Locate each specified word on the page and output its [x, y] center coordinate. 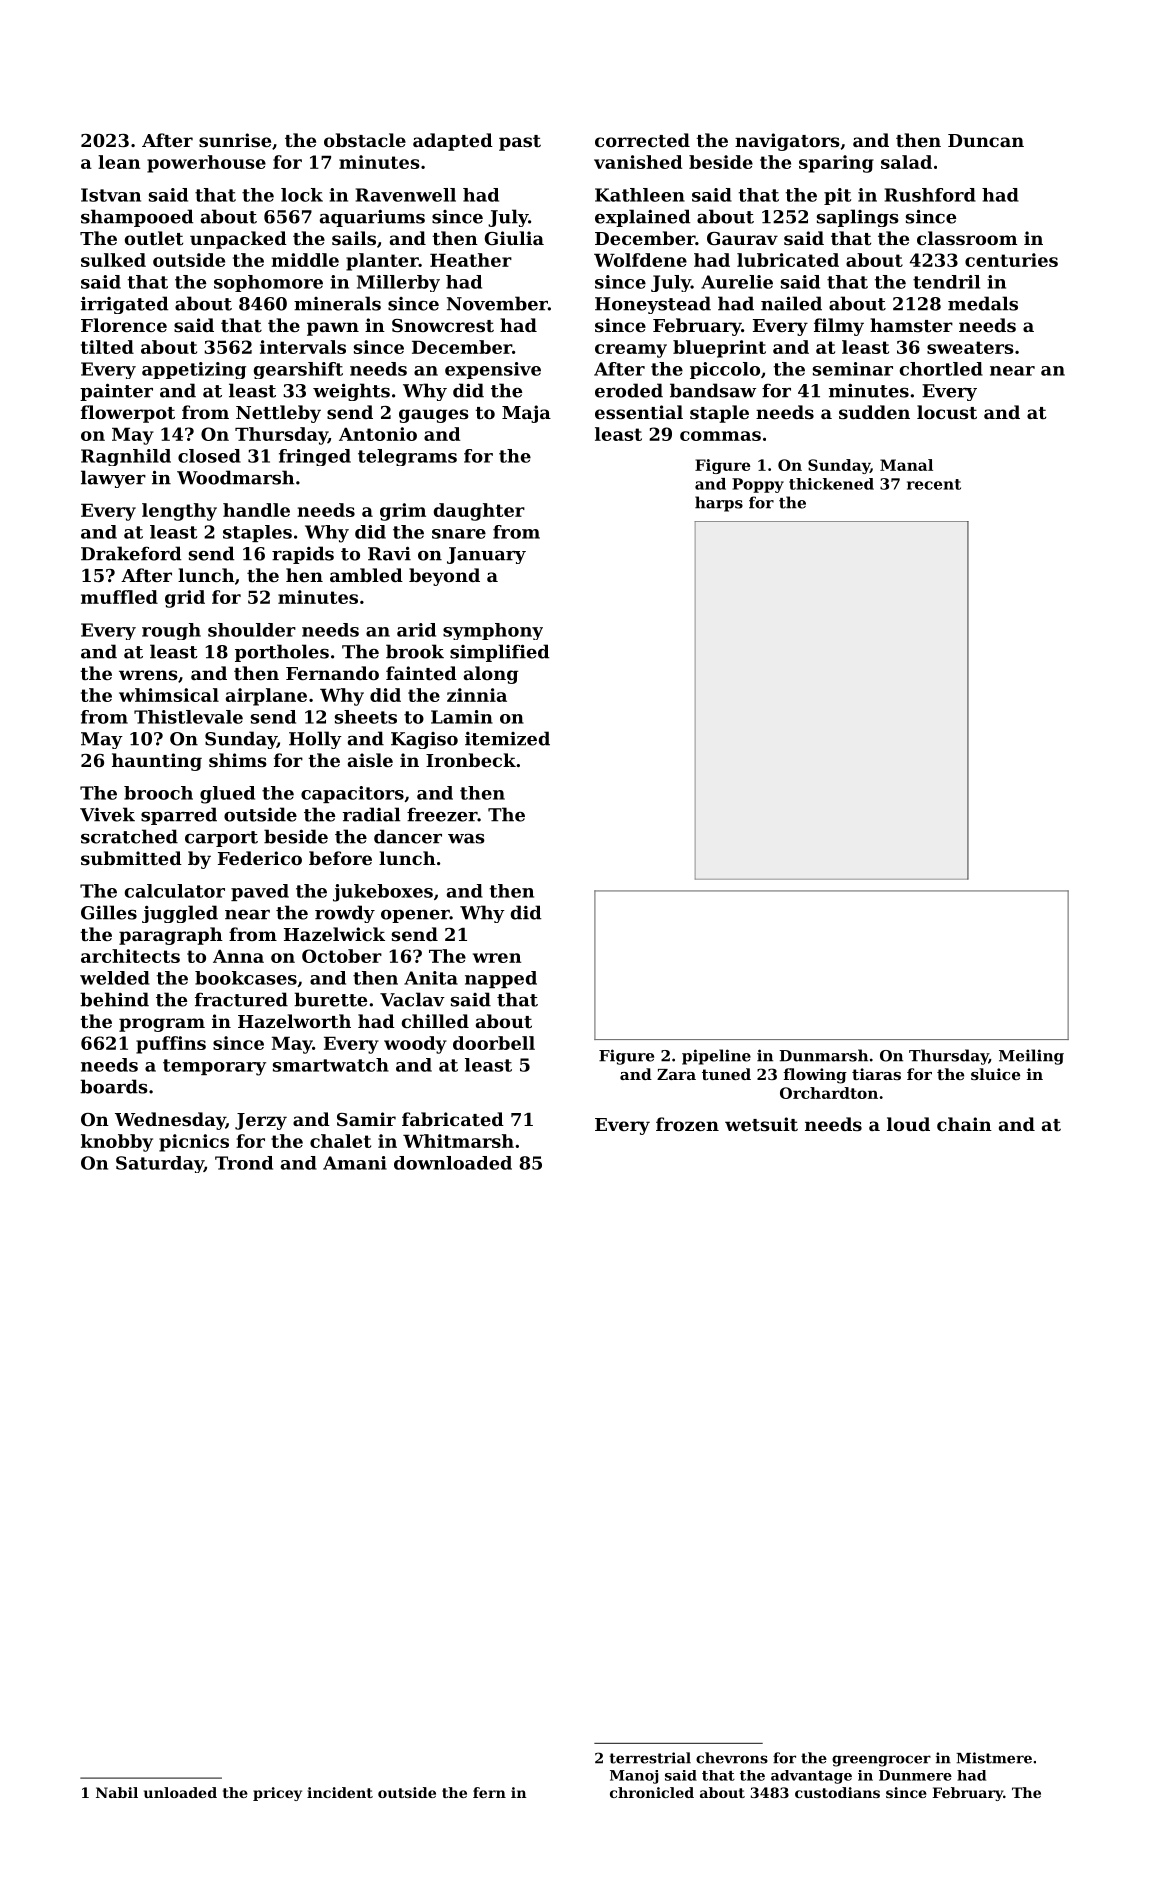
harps [719, 504]
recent [934, 484]
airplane [266, 697]
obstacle [365, 140]
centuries [1011, 260]
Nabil [117, 1792]
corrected [642, 140]
